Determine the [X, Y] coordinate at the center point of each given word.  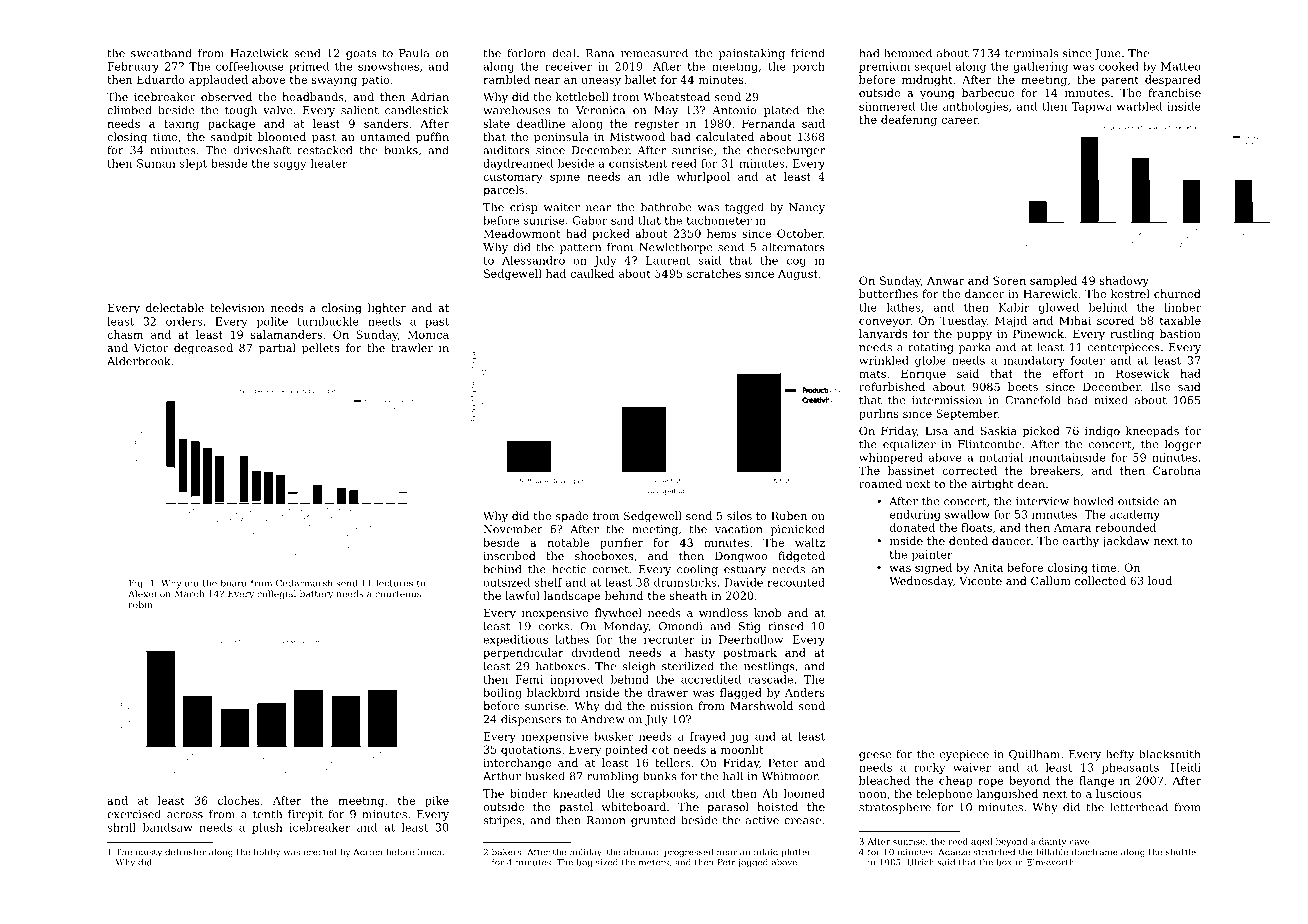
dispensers [531, 720]
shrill [121, 827]
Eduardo [161, 79]
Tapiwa [1092, 107]
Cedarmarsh [304, 583]
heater [329, 163]
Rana [600, 53]
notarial [1001, 457]
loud [1160, 580]
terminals [1031, 53]
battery [316, 594]
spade [572, 517]
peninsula [561, 138]
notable [568, 542]
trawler [412, 347]
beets [1023, 386]
